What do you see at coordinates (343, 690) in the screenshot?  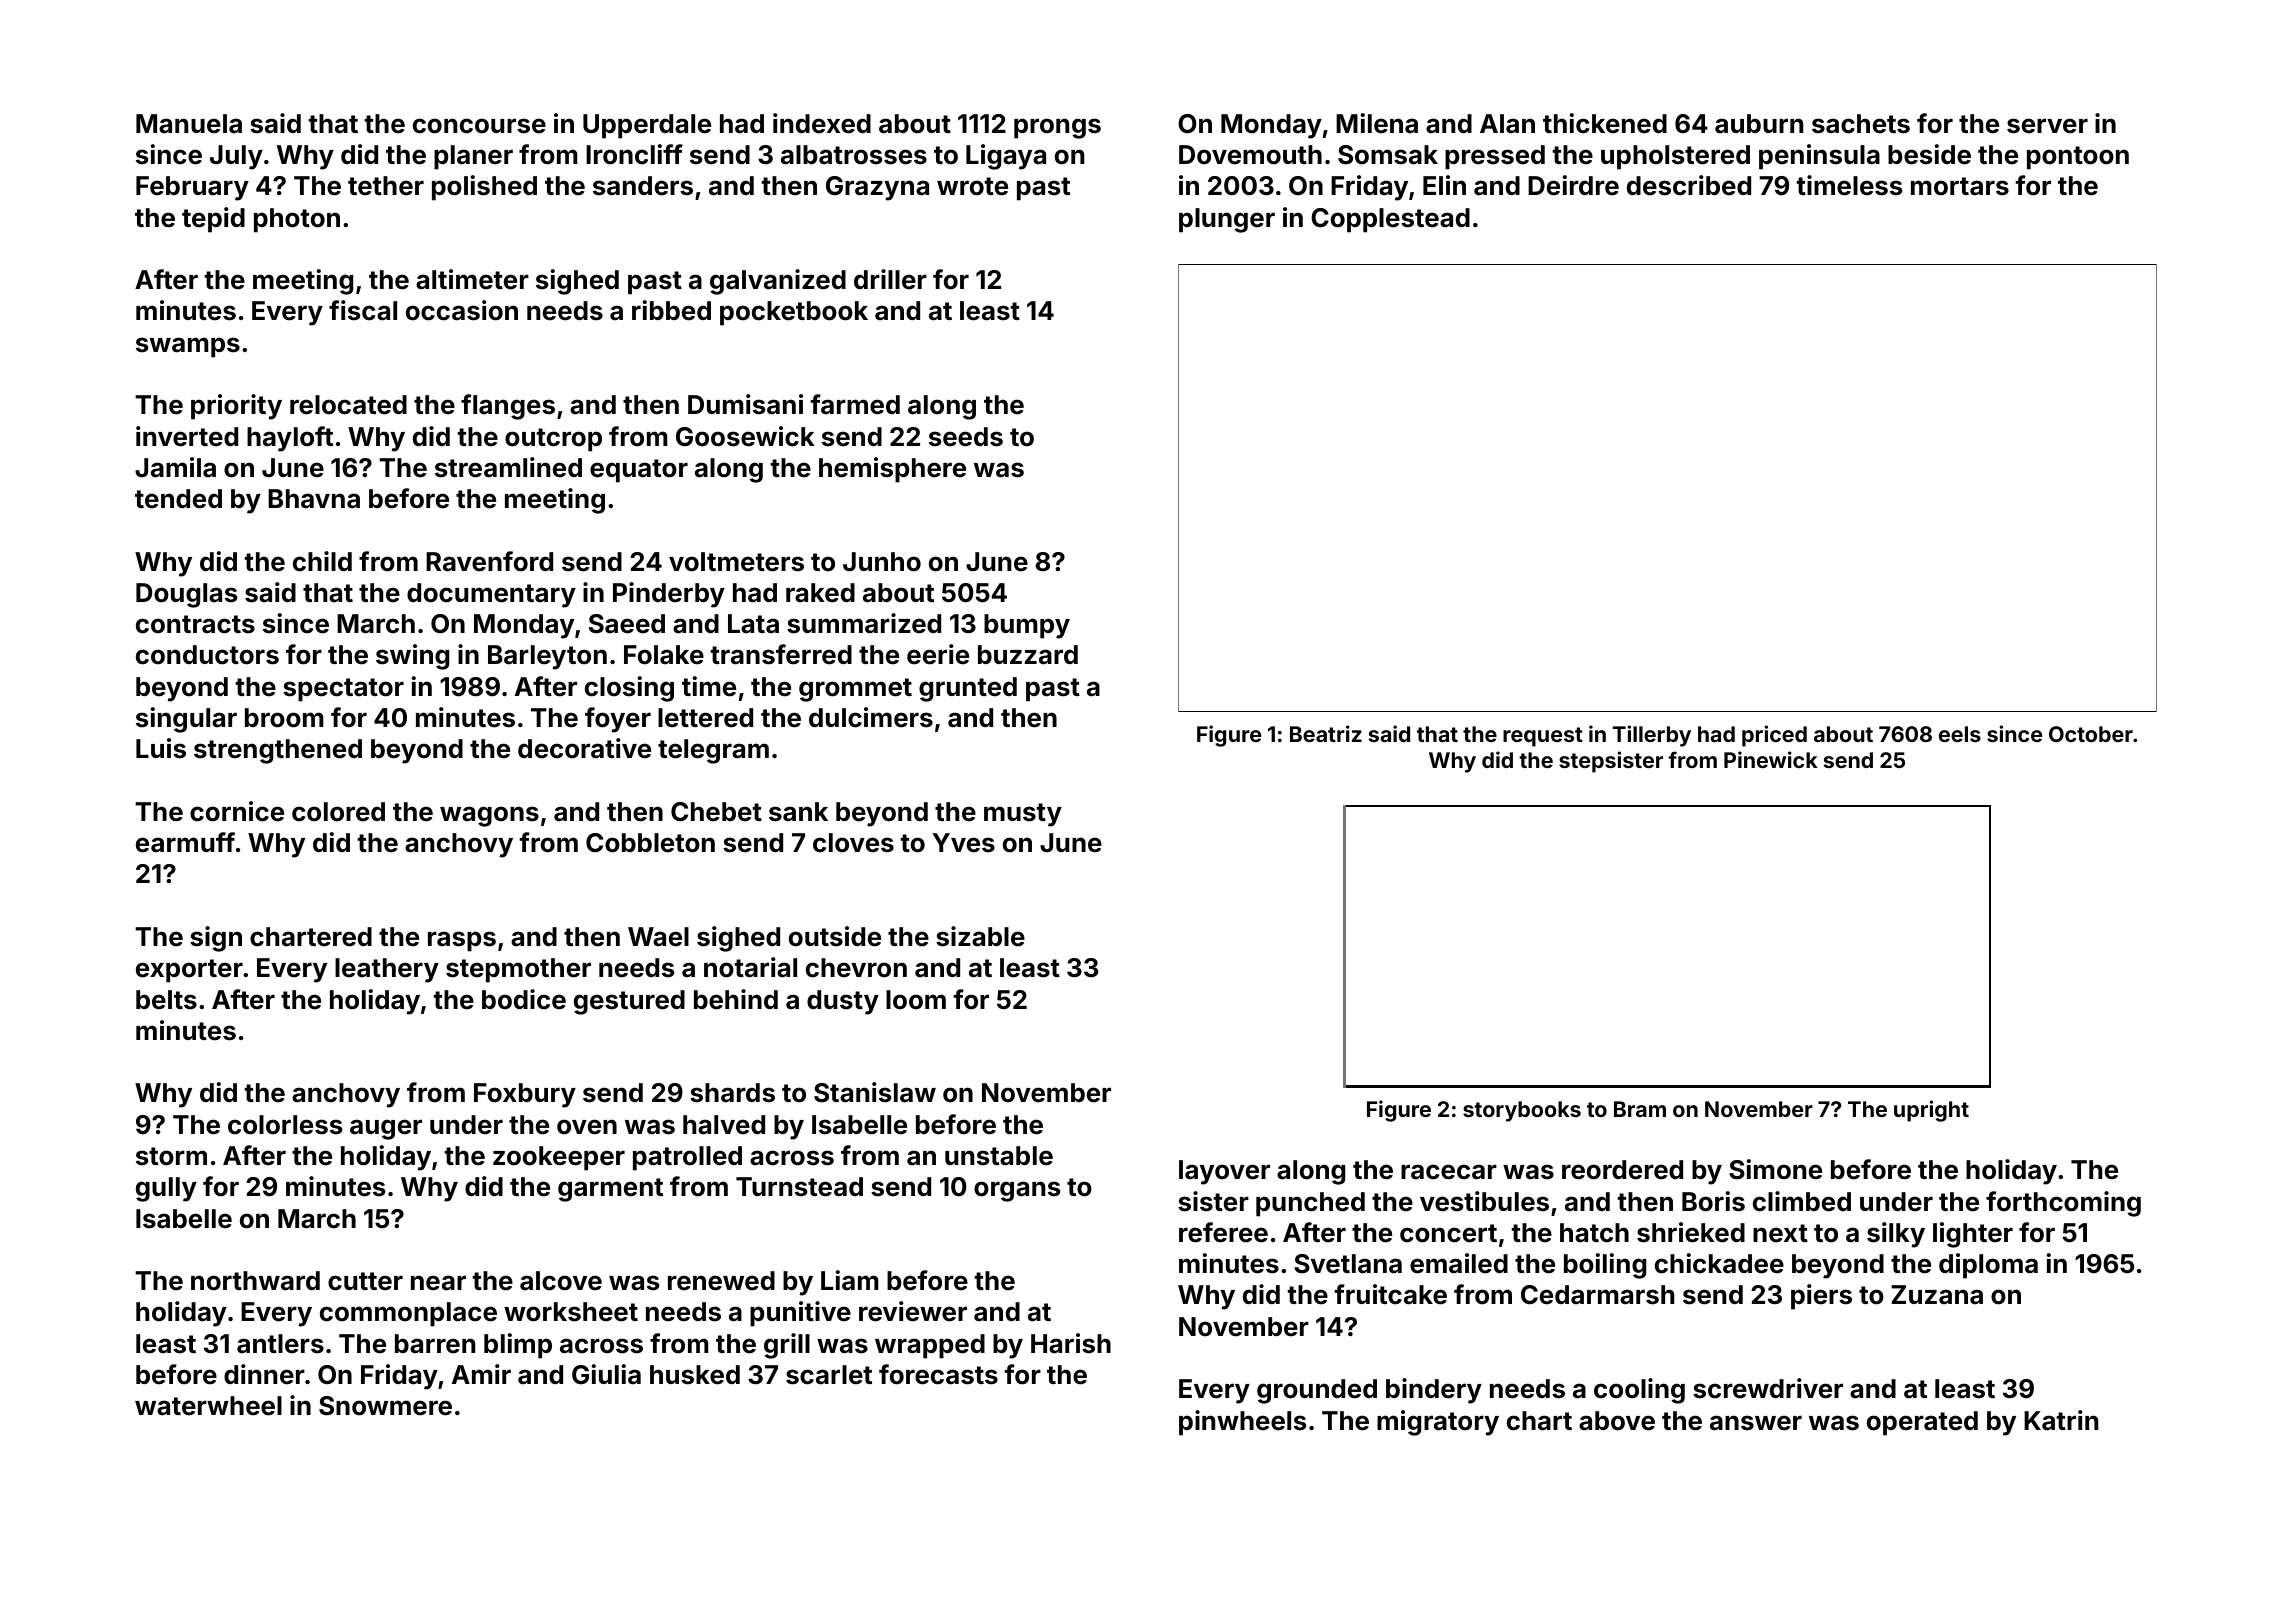 I see `spectator` at bounding box center [343, 690].
